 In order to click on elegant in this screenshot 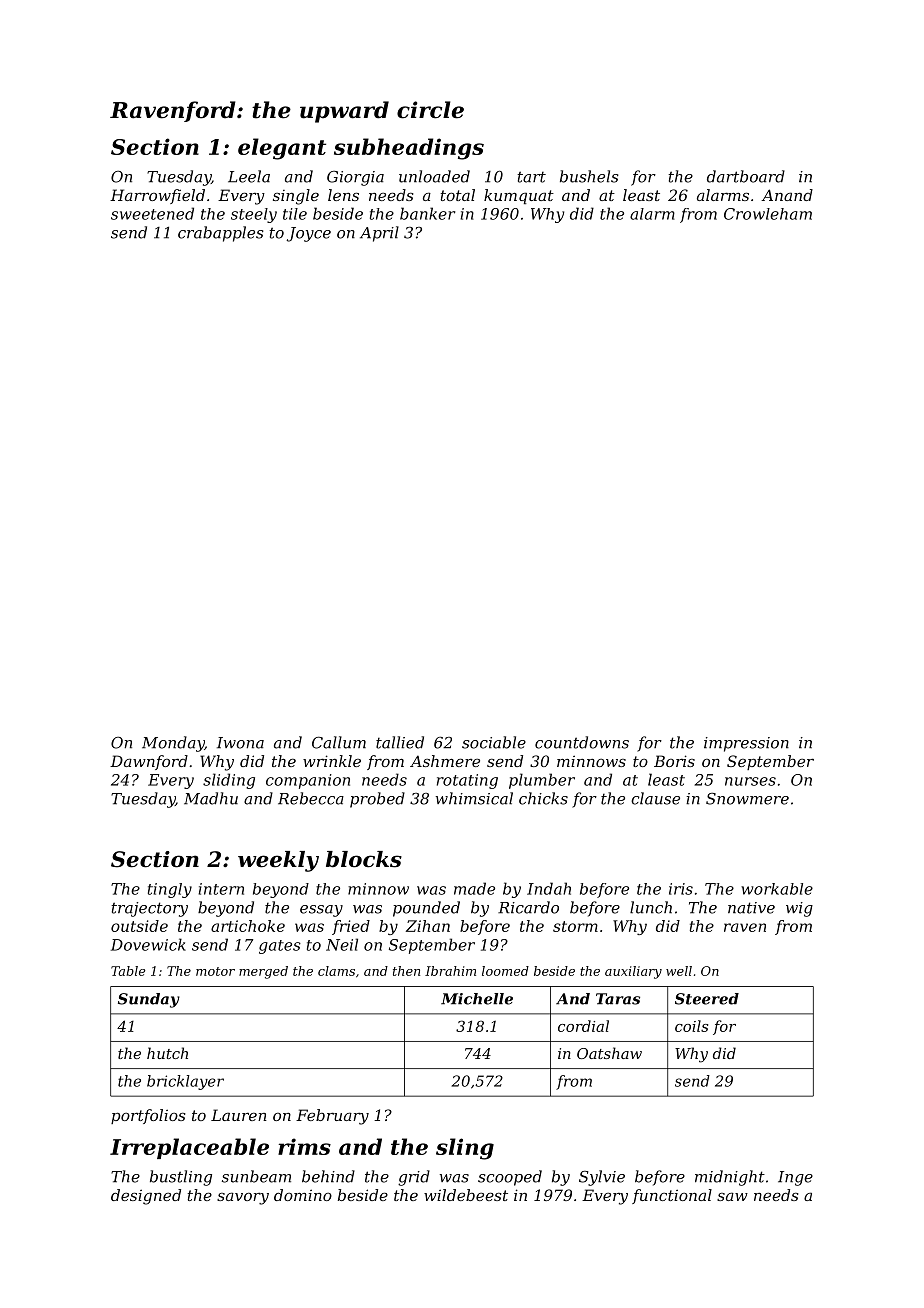, I will do `click(282, 149)`.
